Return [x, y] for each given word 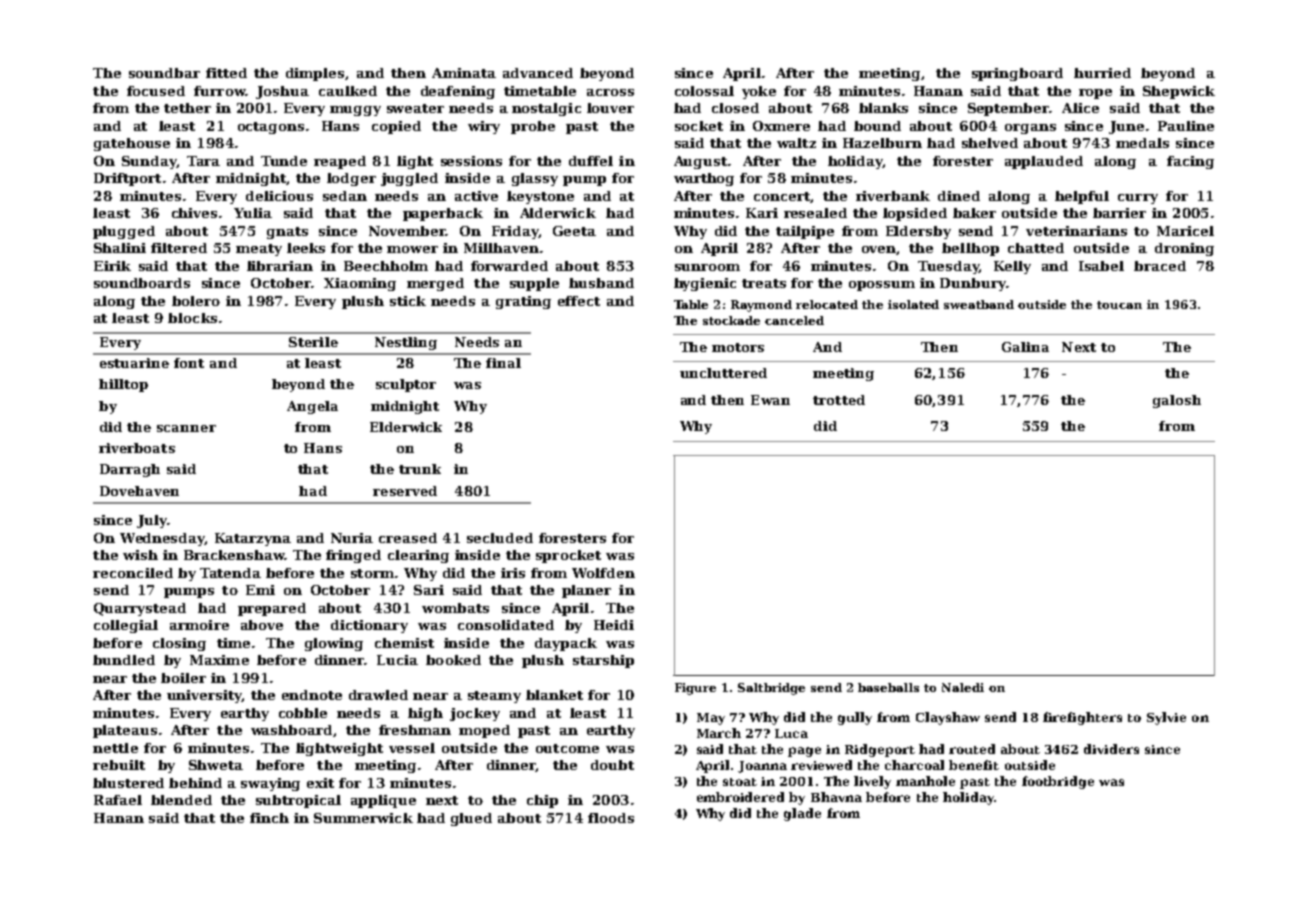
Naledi [963, 687]
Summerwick [363, 818]
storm [372, 573]
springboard [1017, 74]
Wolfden [603, 573]
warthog [704, 179]
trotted [839, 400]
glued [471, 819]
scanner [186, 428]
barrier [1119, 213]
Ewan [770, 400]
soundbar [164, 73]
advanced [538, 73]
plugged [124, 232]
